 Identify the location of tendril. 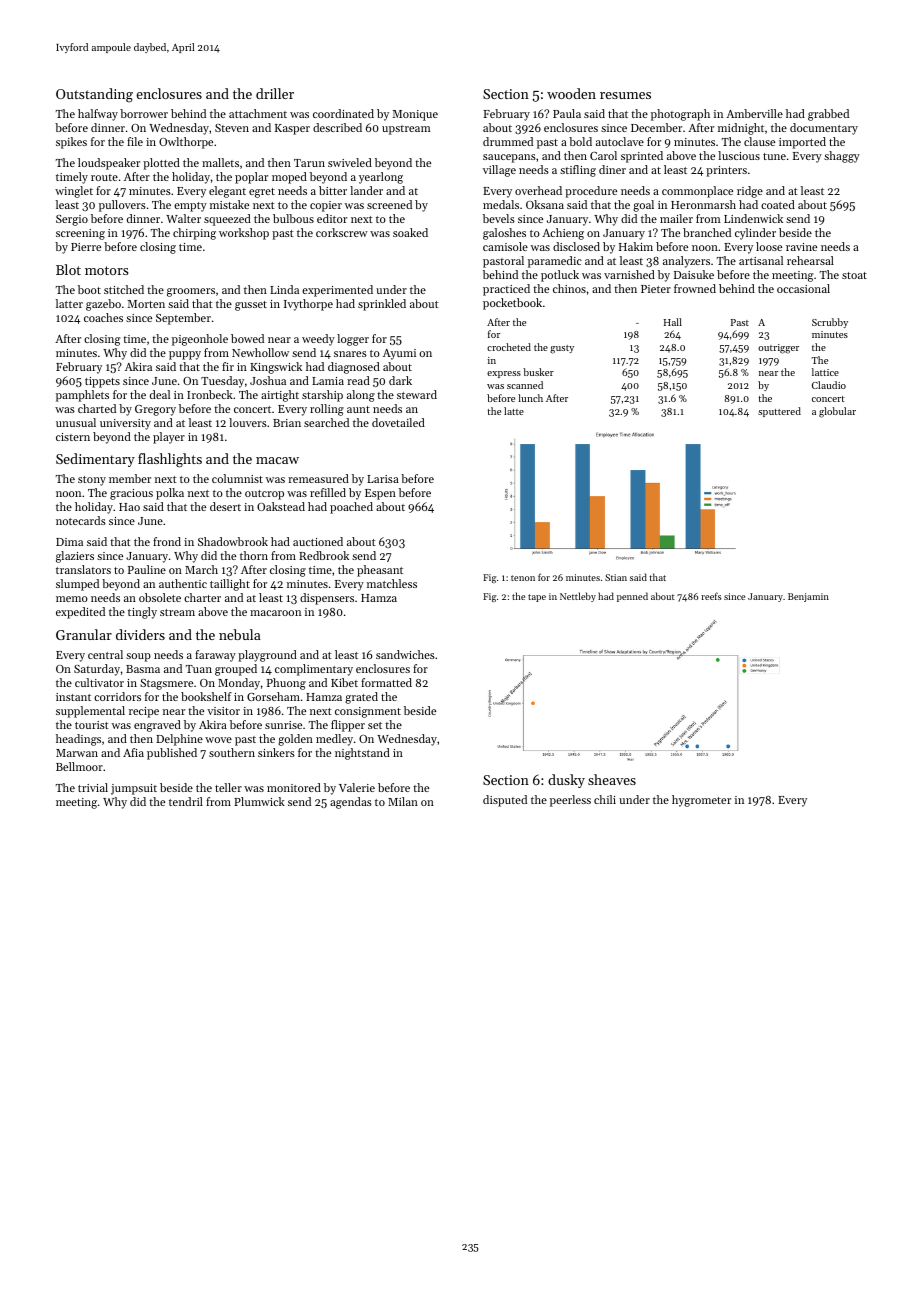
(186, 801).
